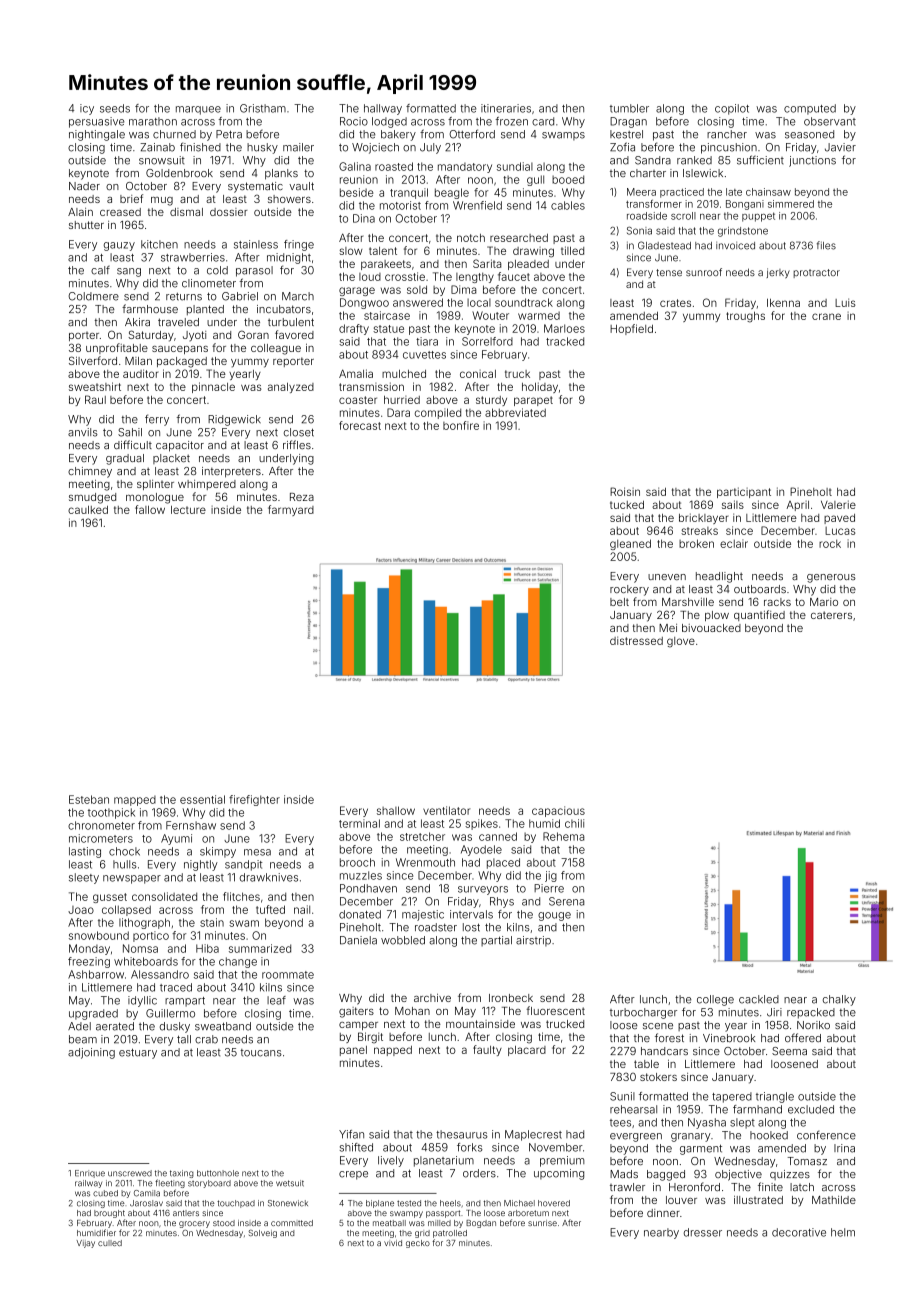  What do you see at coordinates (393, 1051) in the screenshot?
I see `napped` at bounding box center [393, 1051].
